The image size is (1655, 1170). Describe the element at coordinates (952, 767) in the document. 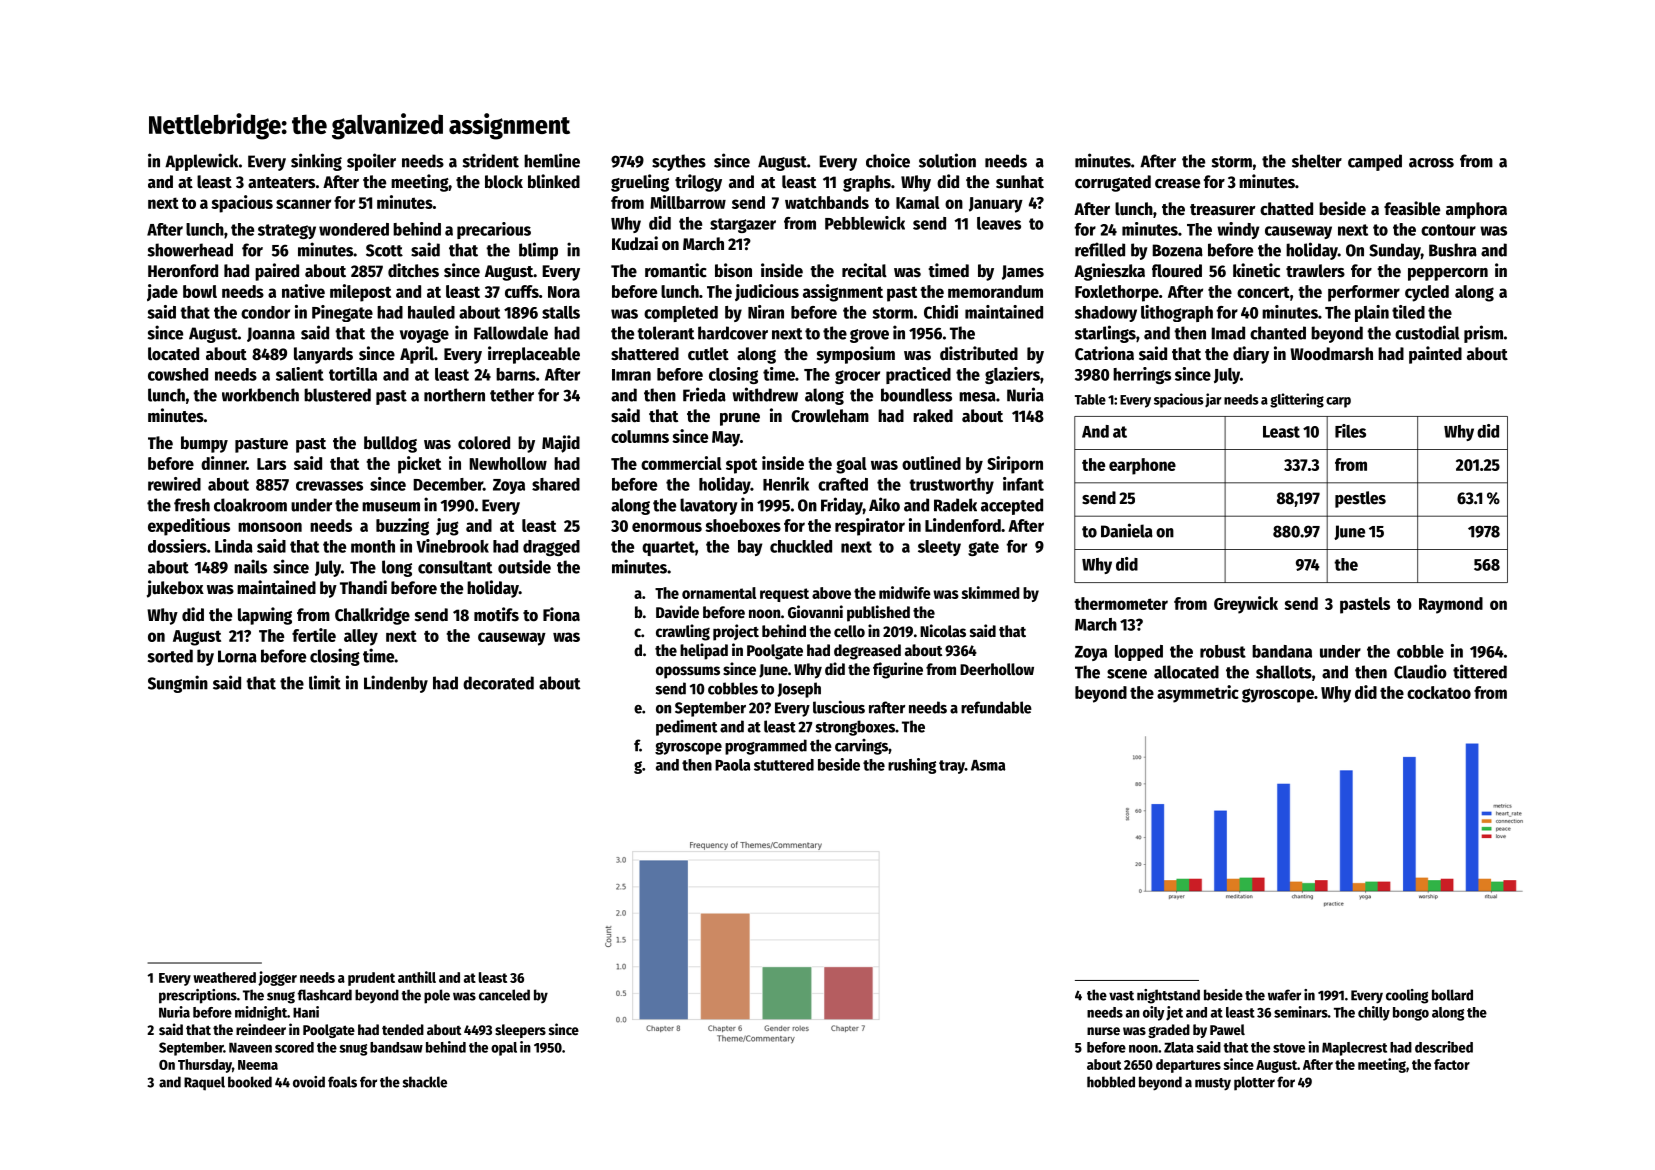

I see `tray` at that location.
